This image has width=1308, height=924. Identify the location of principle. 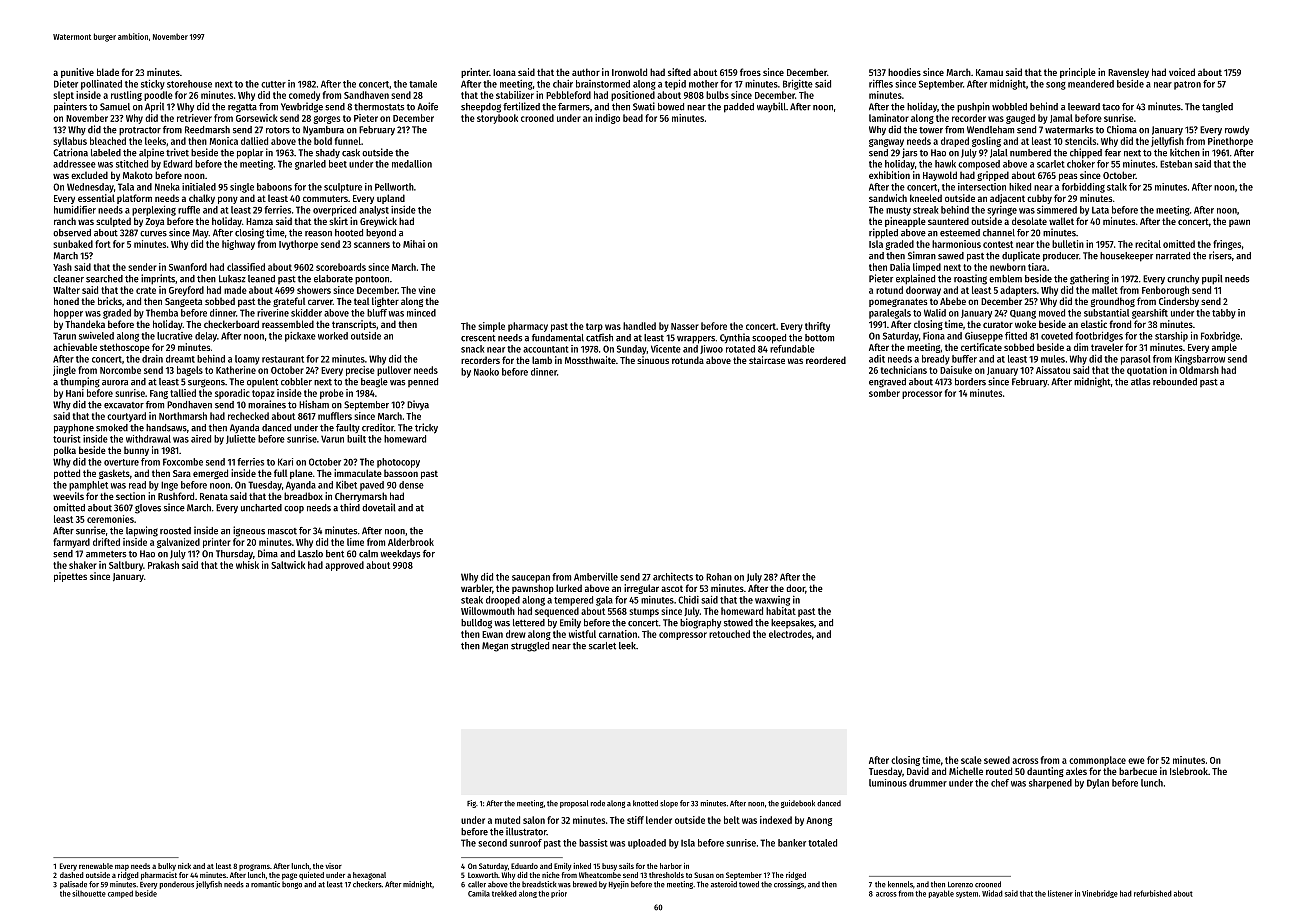
(1078, 73).
